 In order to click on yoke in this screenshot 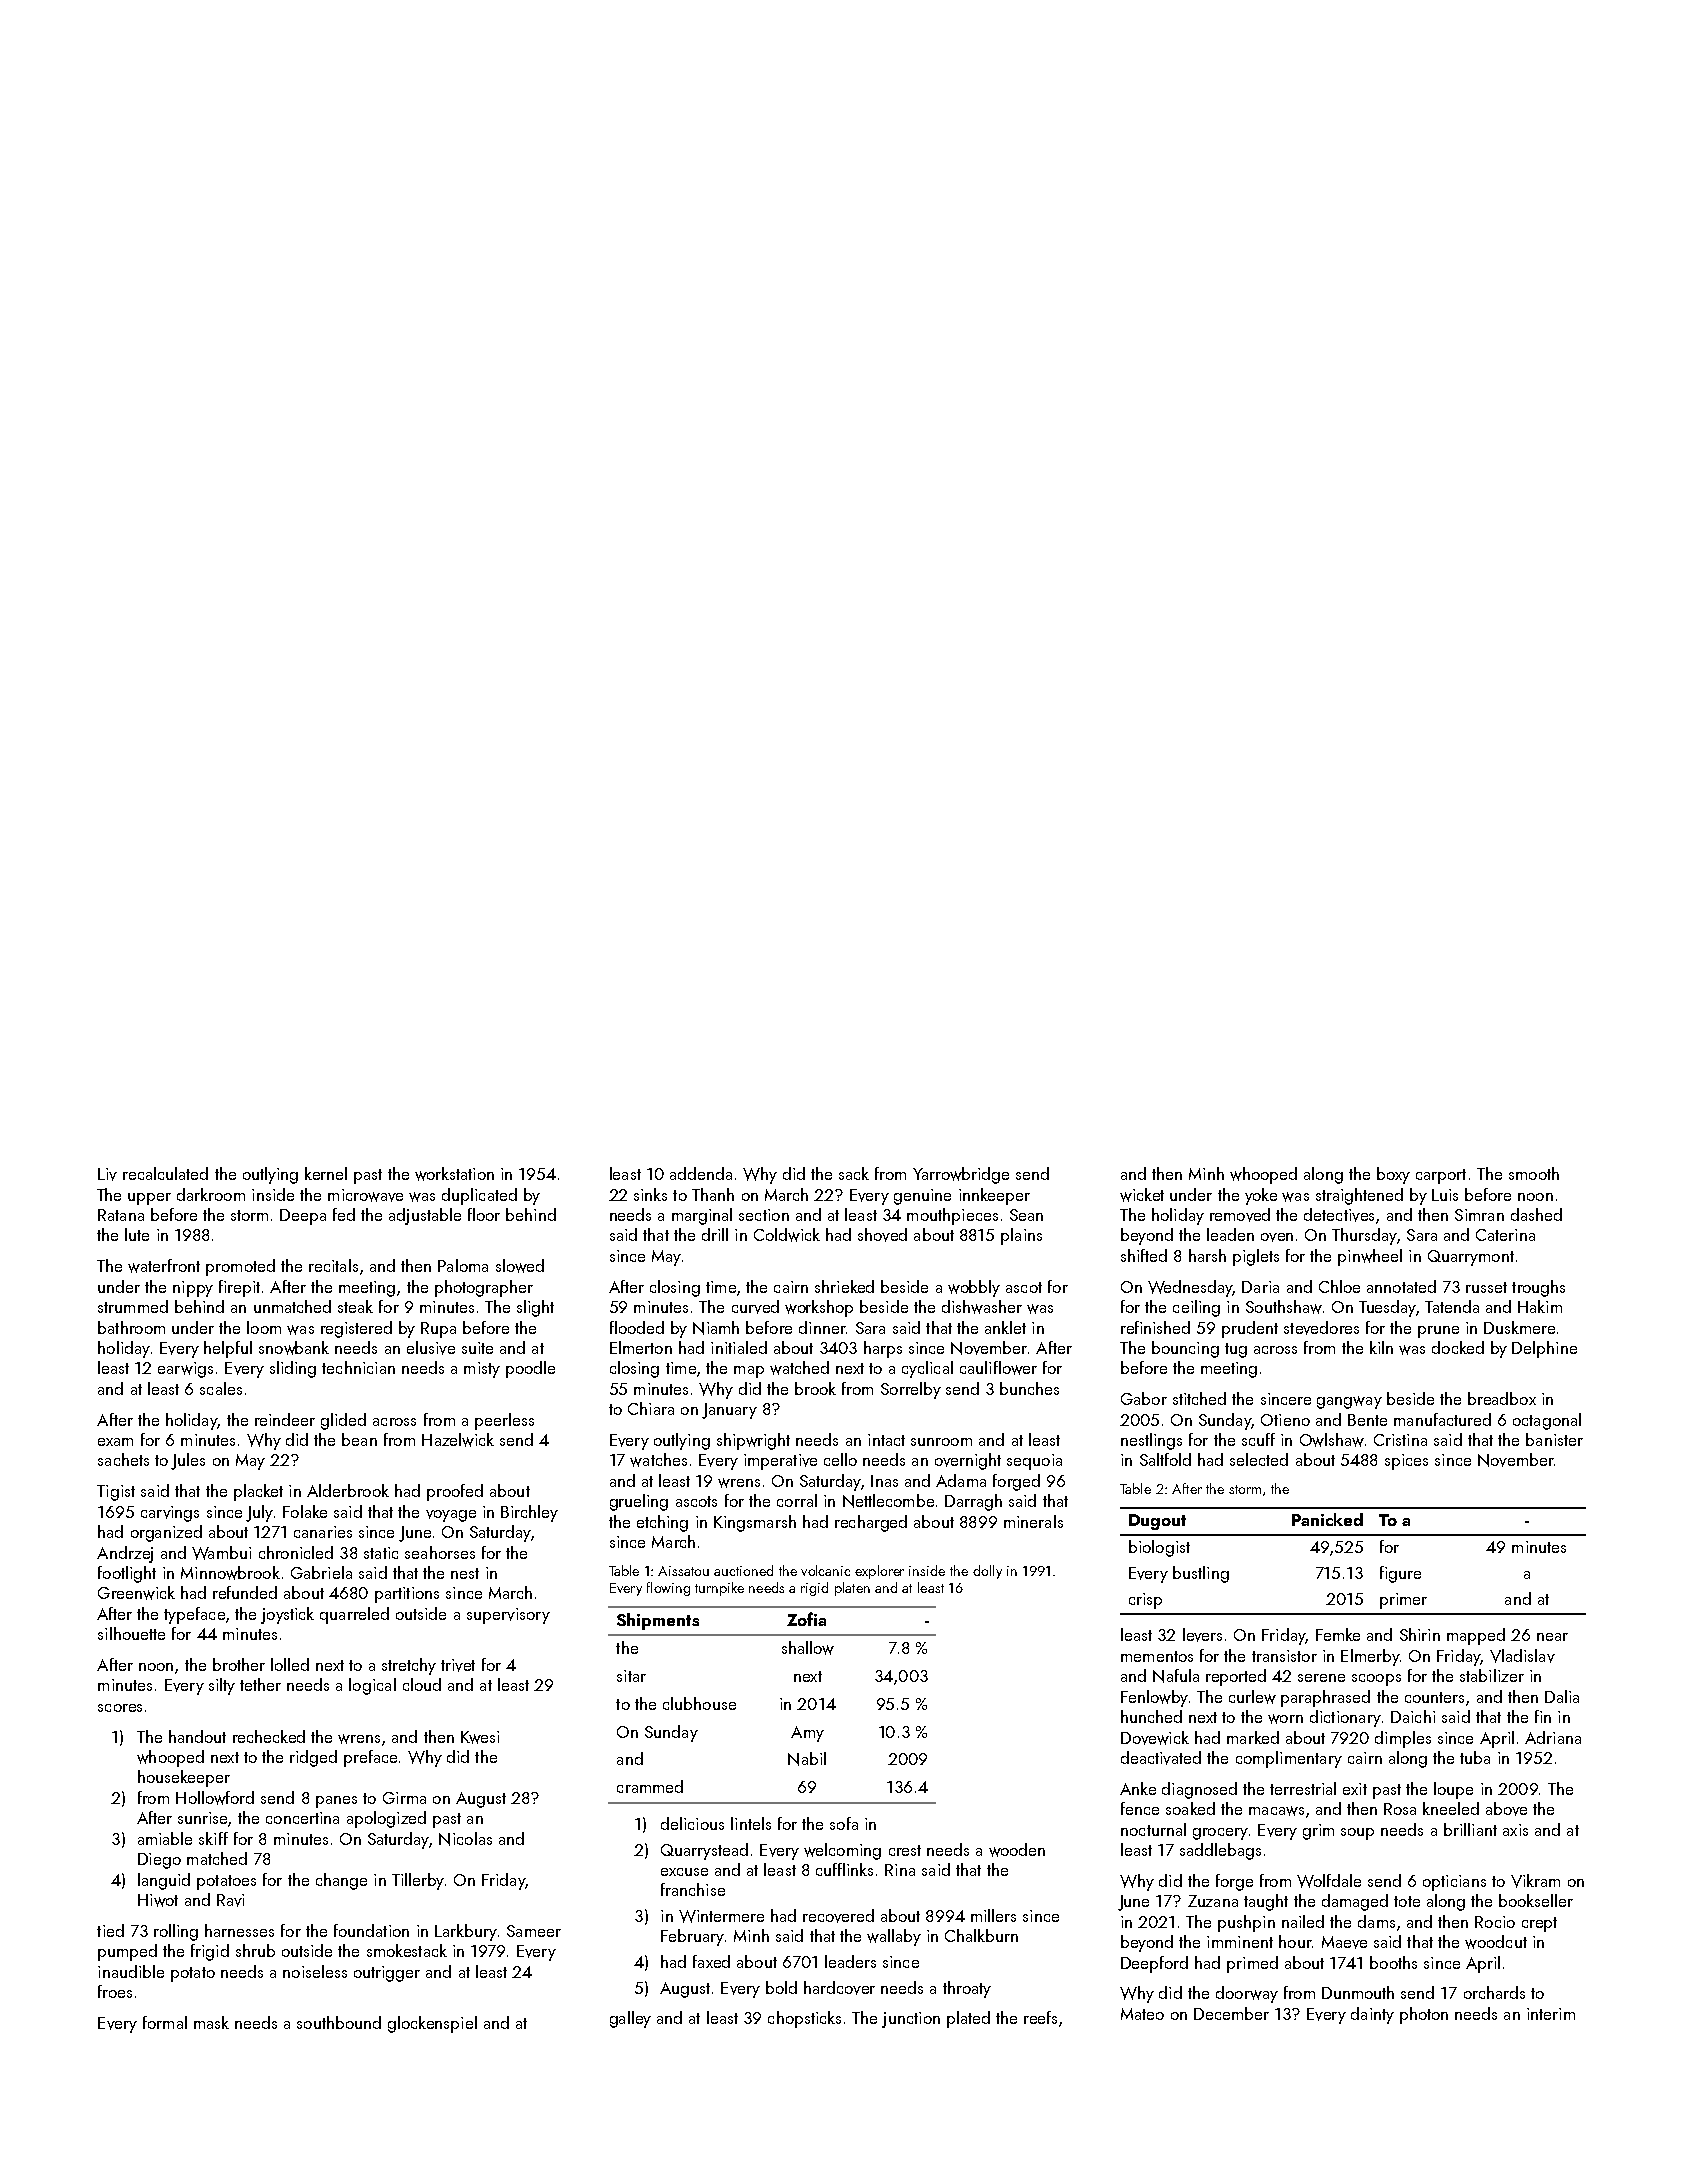, I will do `click(1261, 1196)`.
